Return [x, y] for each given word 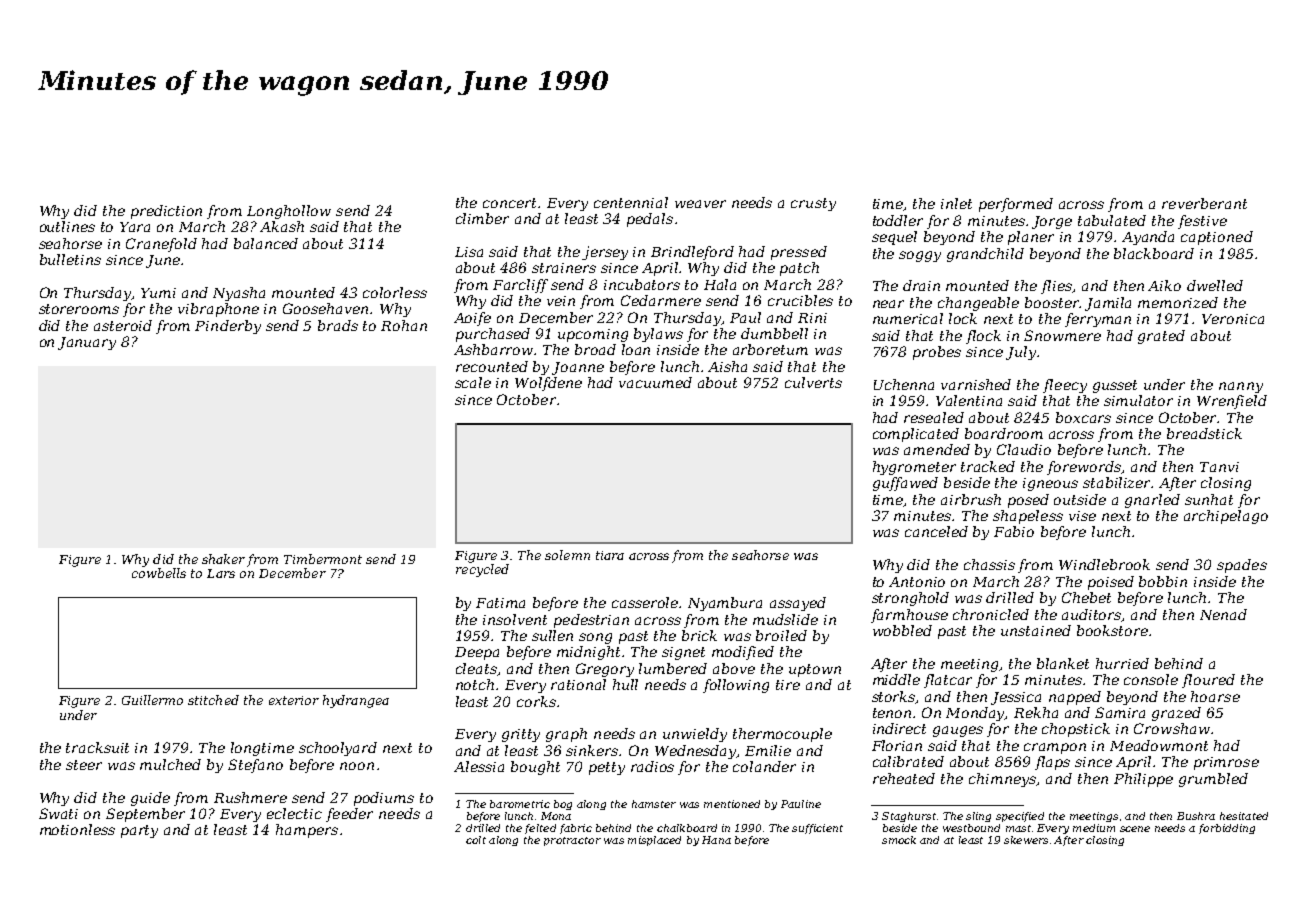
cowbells [159, 573]
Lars [221, 573]
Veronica [1233, 319]
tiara [610, 555]
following [736, 686]
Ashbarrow [494, 349]
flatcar [948, 681]
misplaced [654, 841]
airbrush [971, 499]
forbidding [1227, 829]
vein [561, 301]
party [139, 831]
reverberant [1204, 203]
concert [511, 203]
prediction [166, 212]
